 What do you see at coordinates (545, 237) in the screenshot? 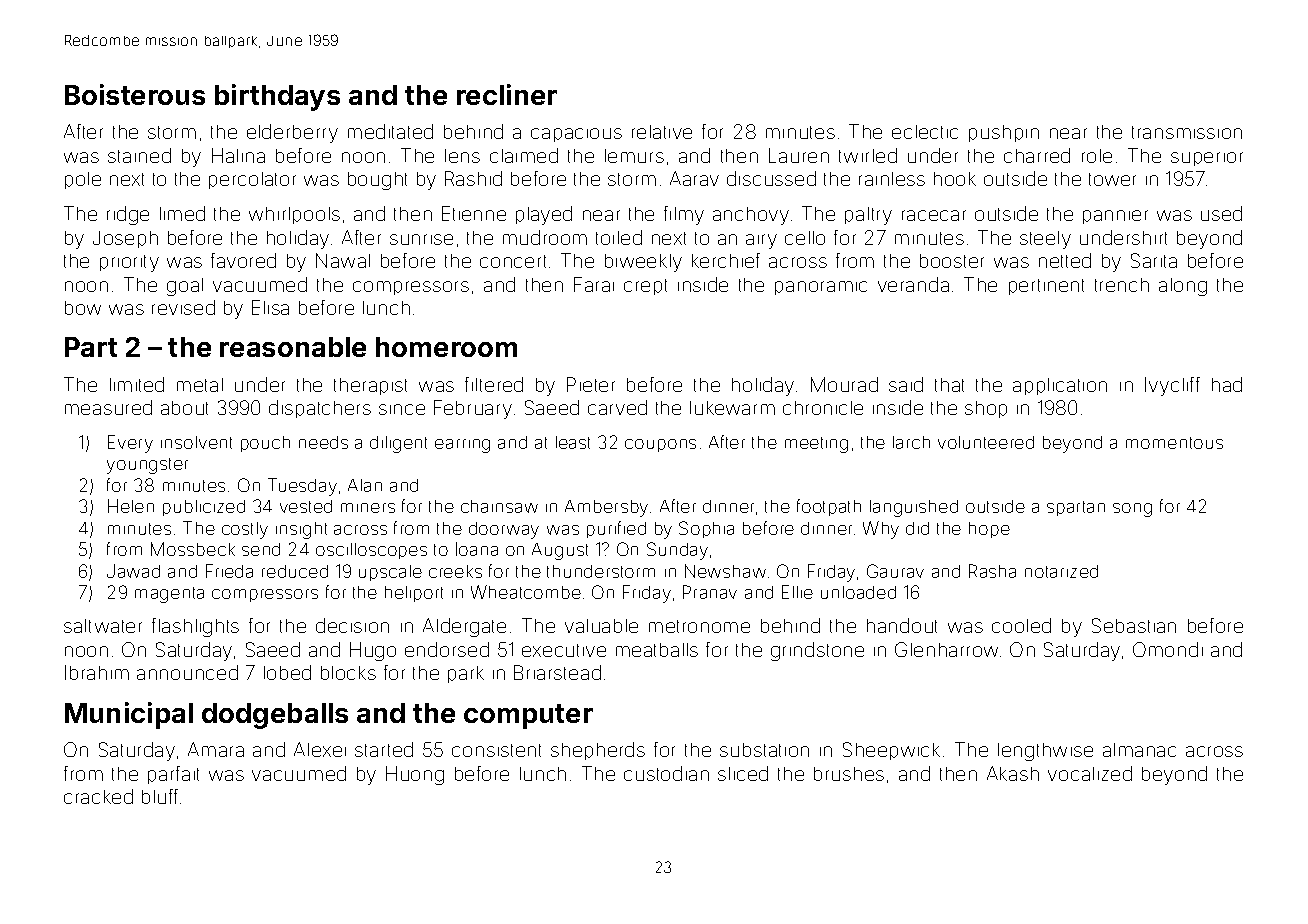
I see `mudroom` at bounding box center [545, 237].
